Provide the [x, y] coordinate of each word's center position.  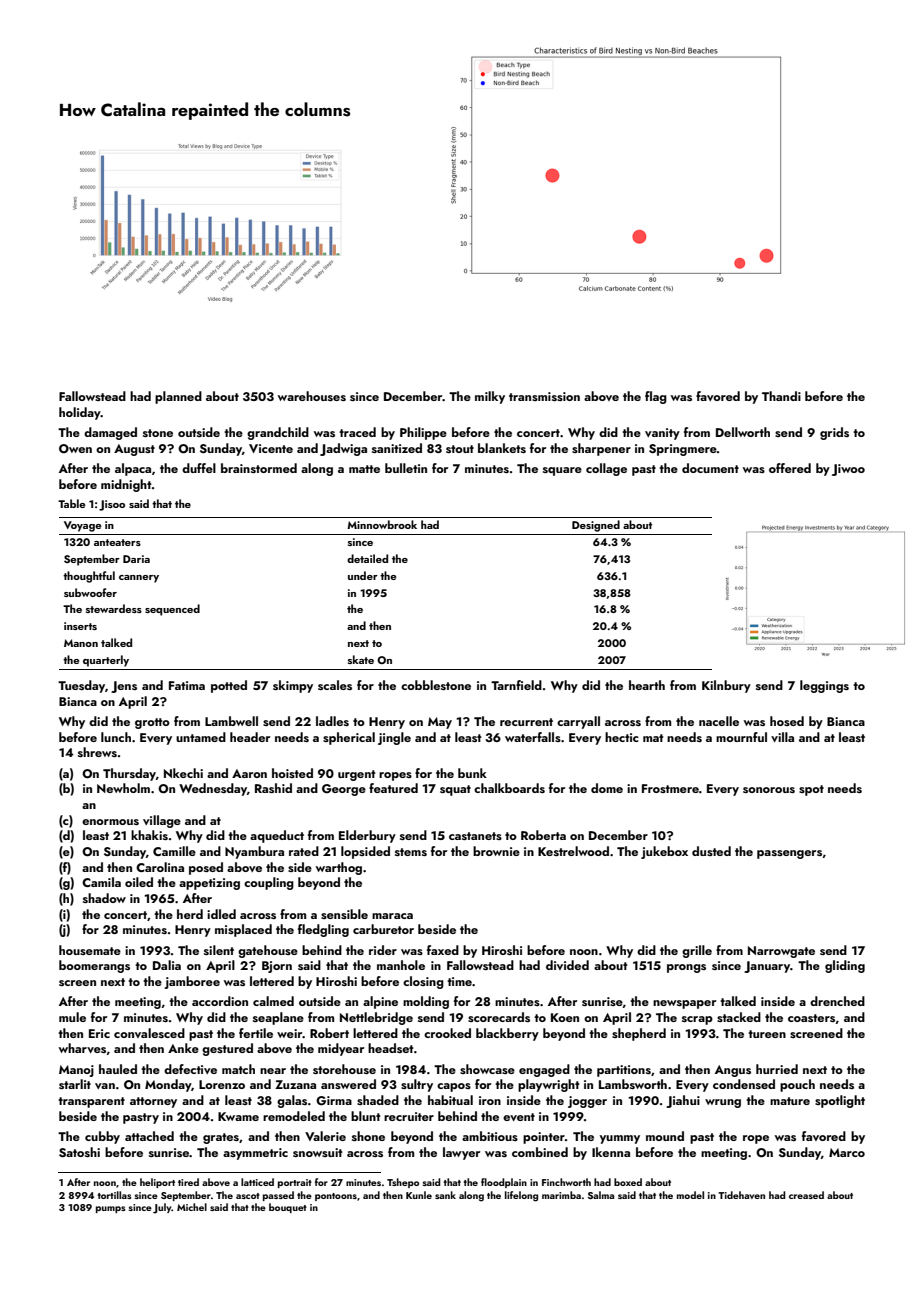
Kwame [238, 1116]
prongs [686, 968]
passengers [789, 854]
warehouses [312, 396]
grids [834, 433]
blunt [366, 1116]
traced [357, 432]
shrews [97, 752]
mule [72, 1017]
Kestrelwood [573, 851]
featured [393, 788]
